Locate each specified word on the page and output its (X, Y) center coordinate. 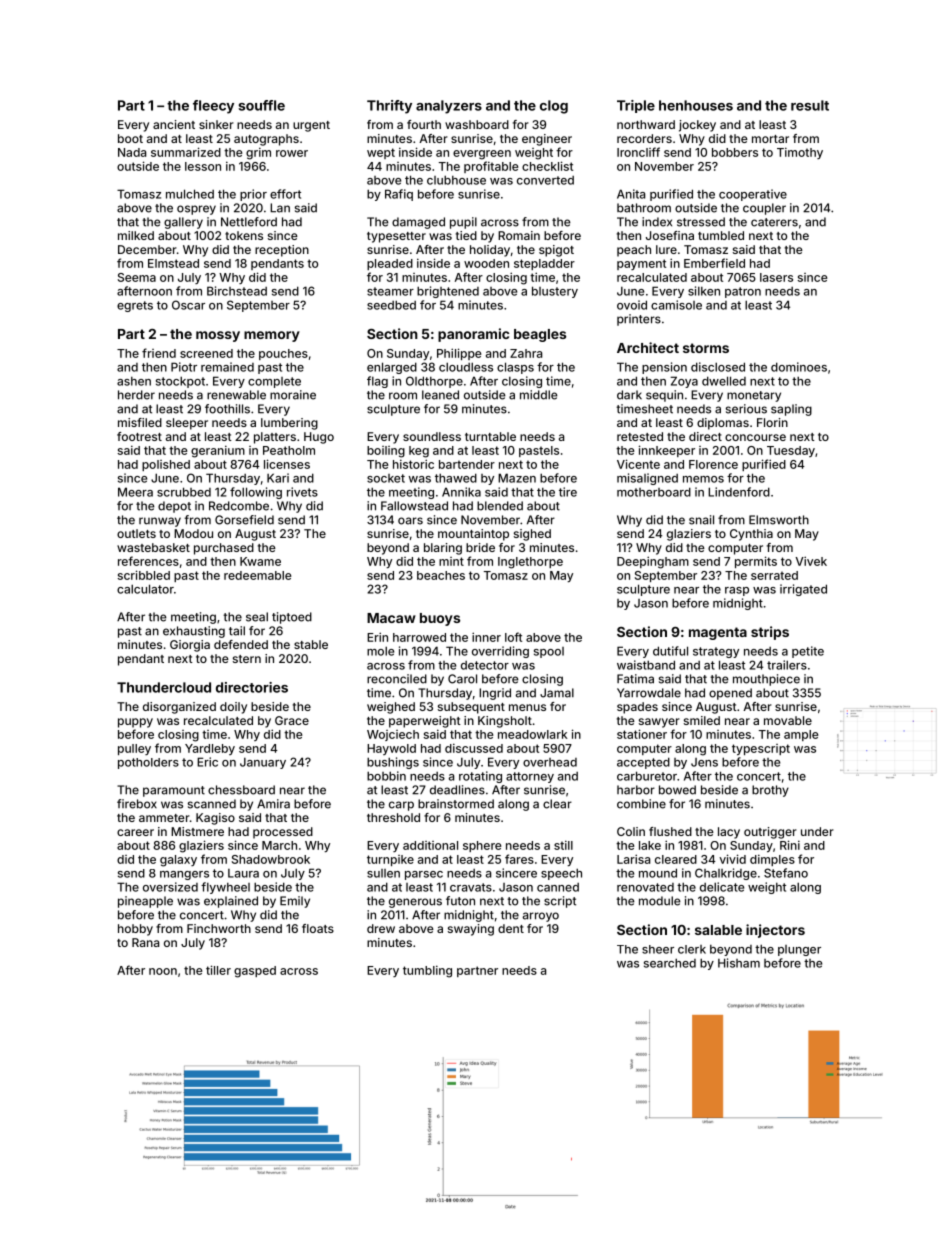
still (563, 845)
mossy (218, 336)
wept (381, 153)
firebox (137, 804)
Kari (278, 478)
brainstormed (456, 804)
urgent (311, 126)
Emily (295, 902)
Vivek (811, 561)
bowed (677, 790)
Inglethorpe (530, 563)
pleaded (390, 264)
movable (788, 720)
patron (743, 292)
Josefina (670, 235)
